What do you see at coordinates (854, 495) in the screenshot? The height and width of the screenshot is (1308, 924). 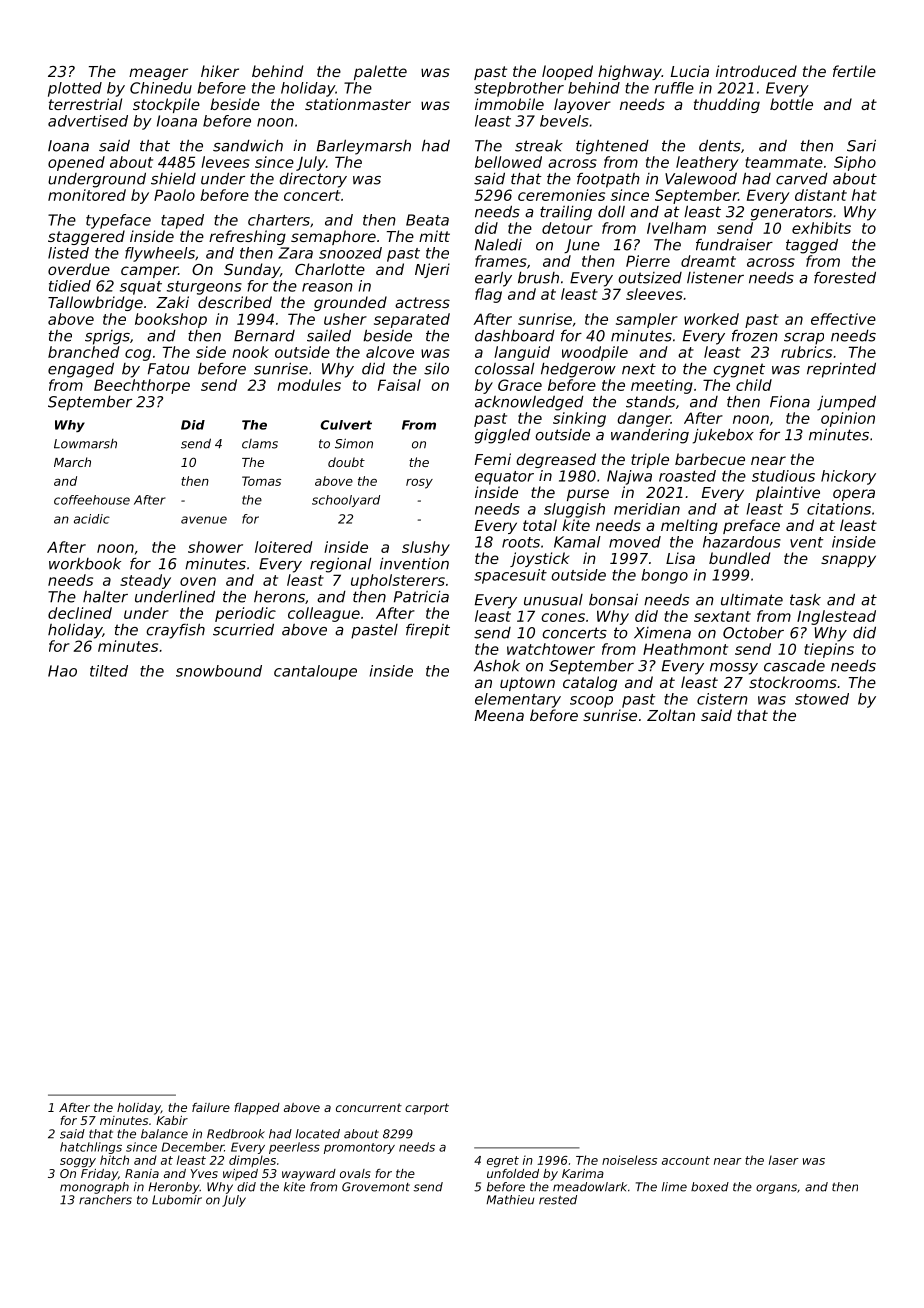 I see `opera` at bounding box center [854, 495].
